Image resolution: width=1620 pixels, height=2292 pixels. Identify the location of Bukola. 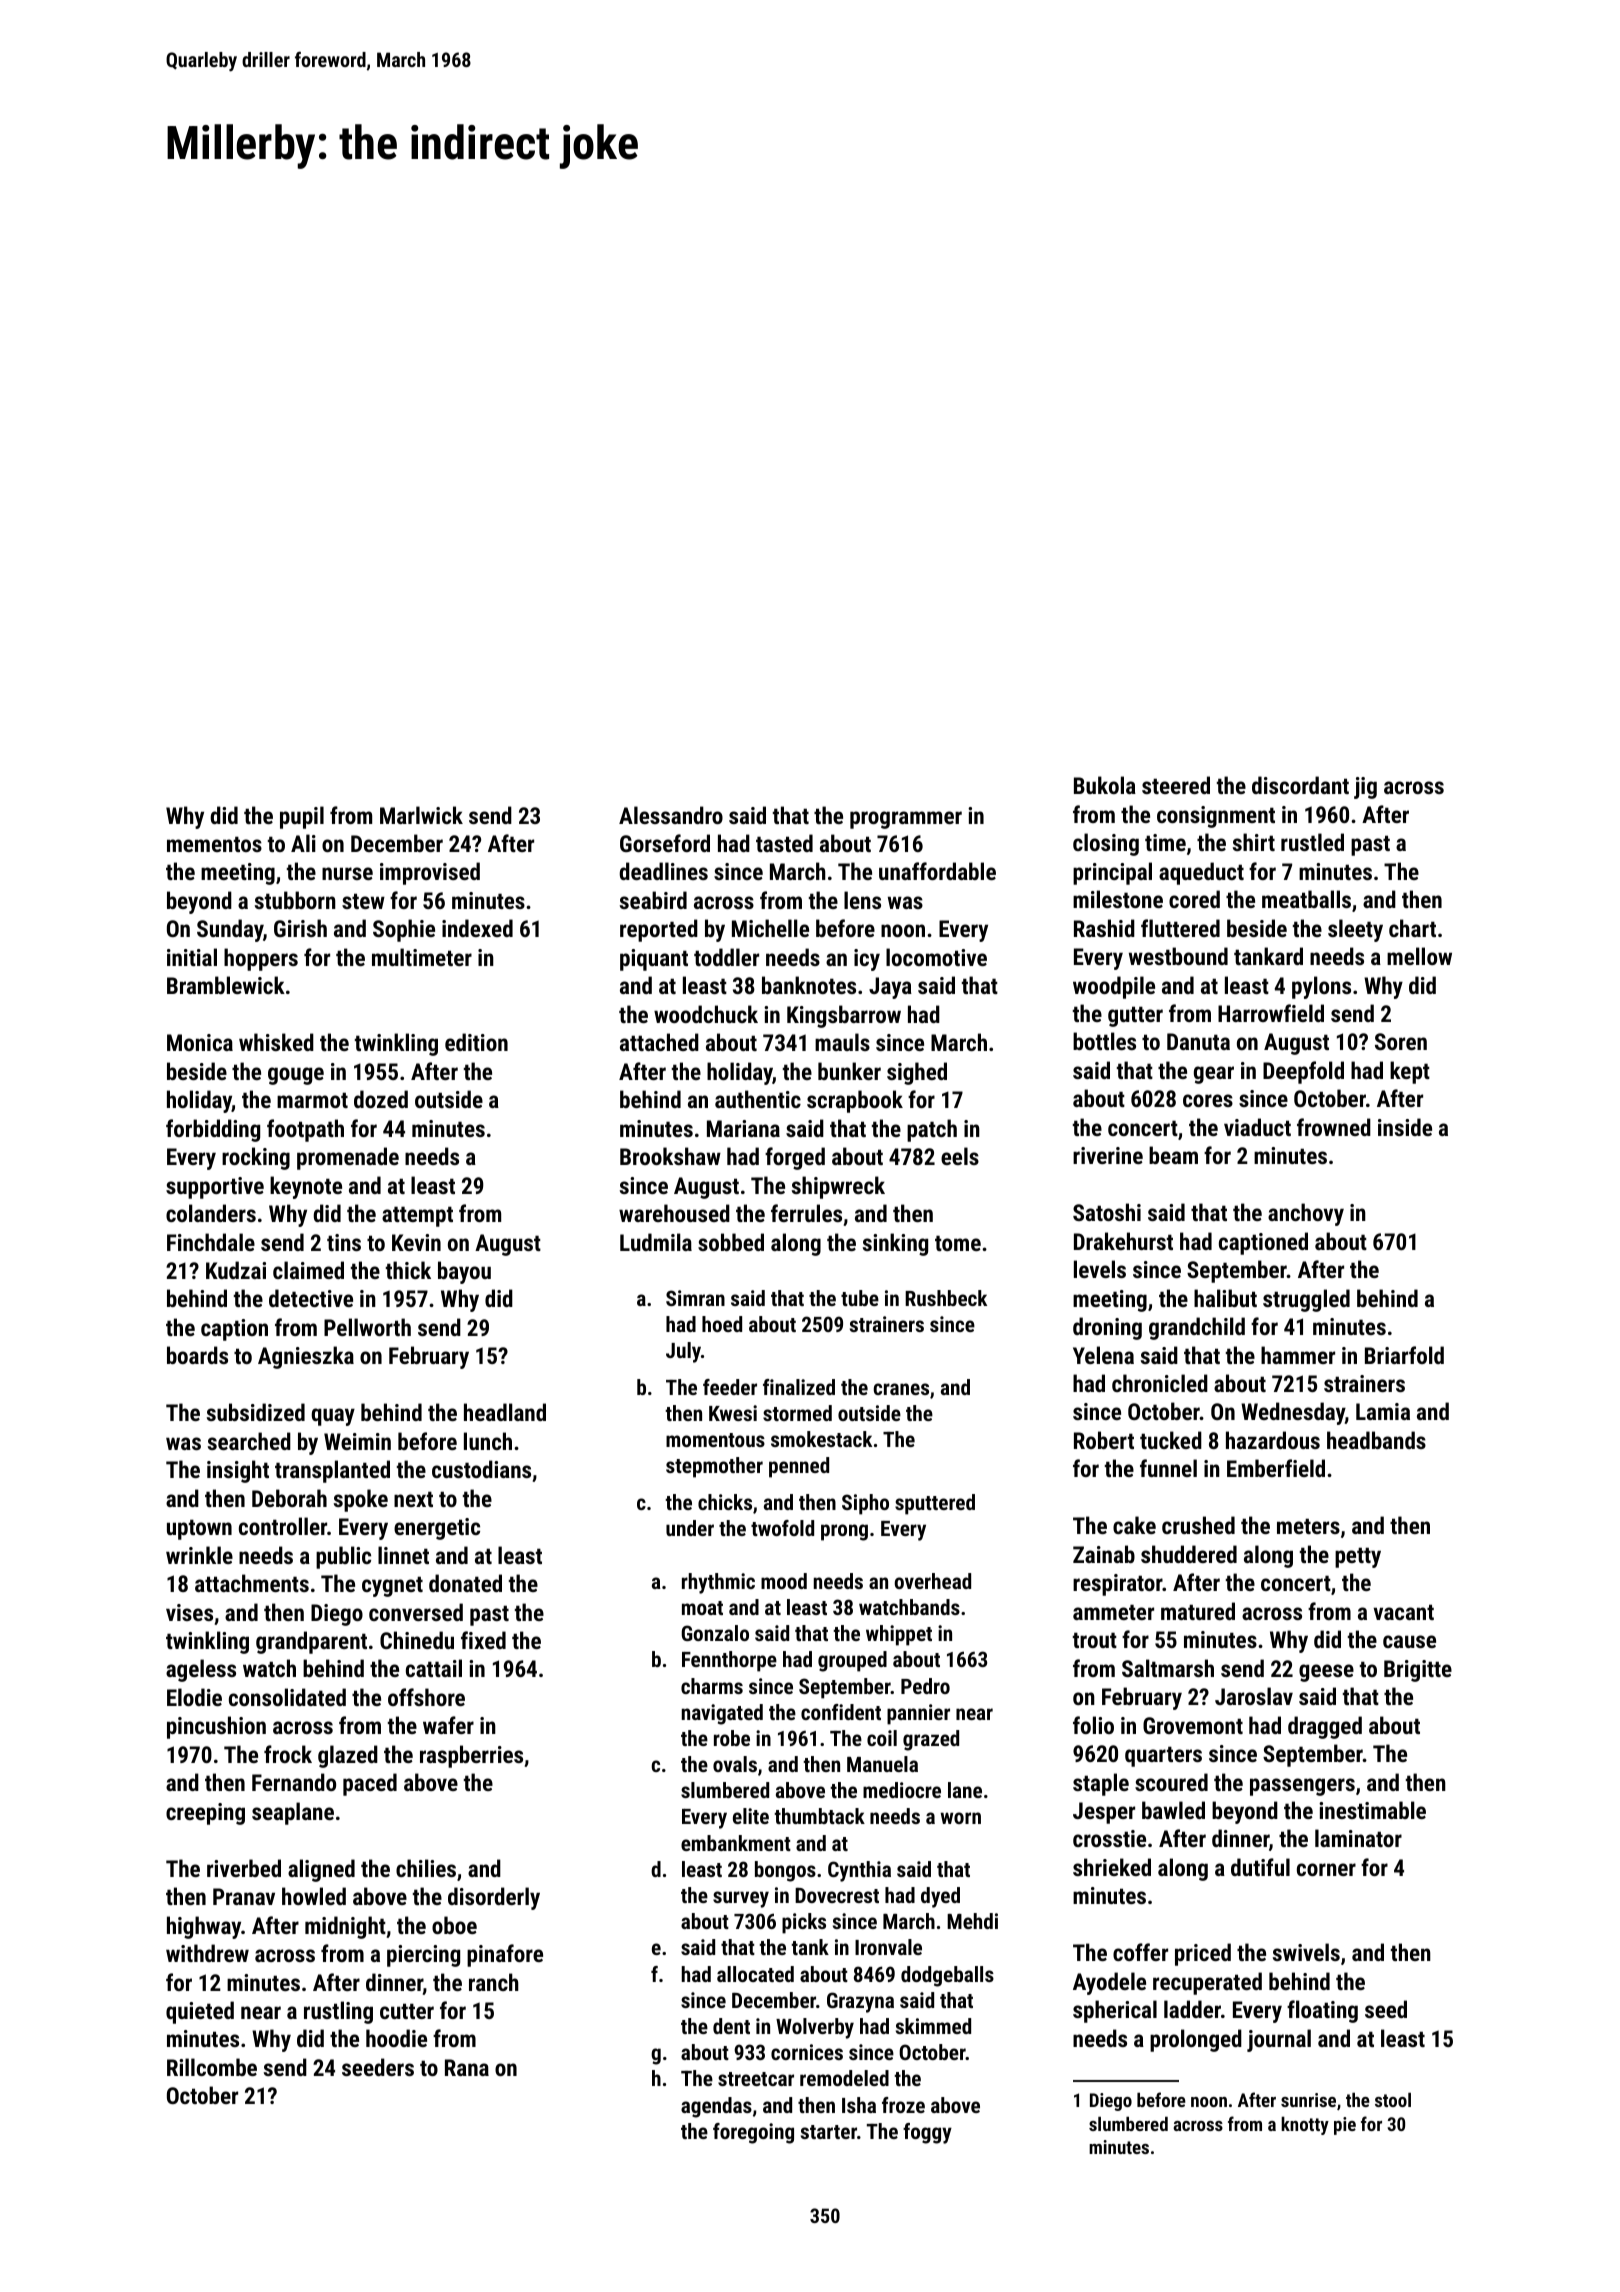
(1105, 785).
